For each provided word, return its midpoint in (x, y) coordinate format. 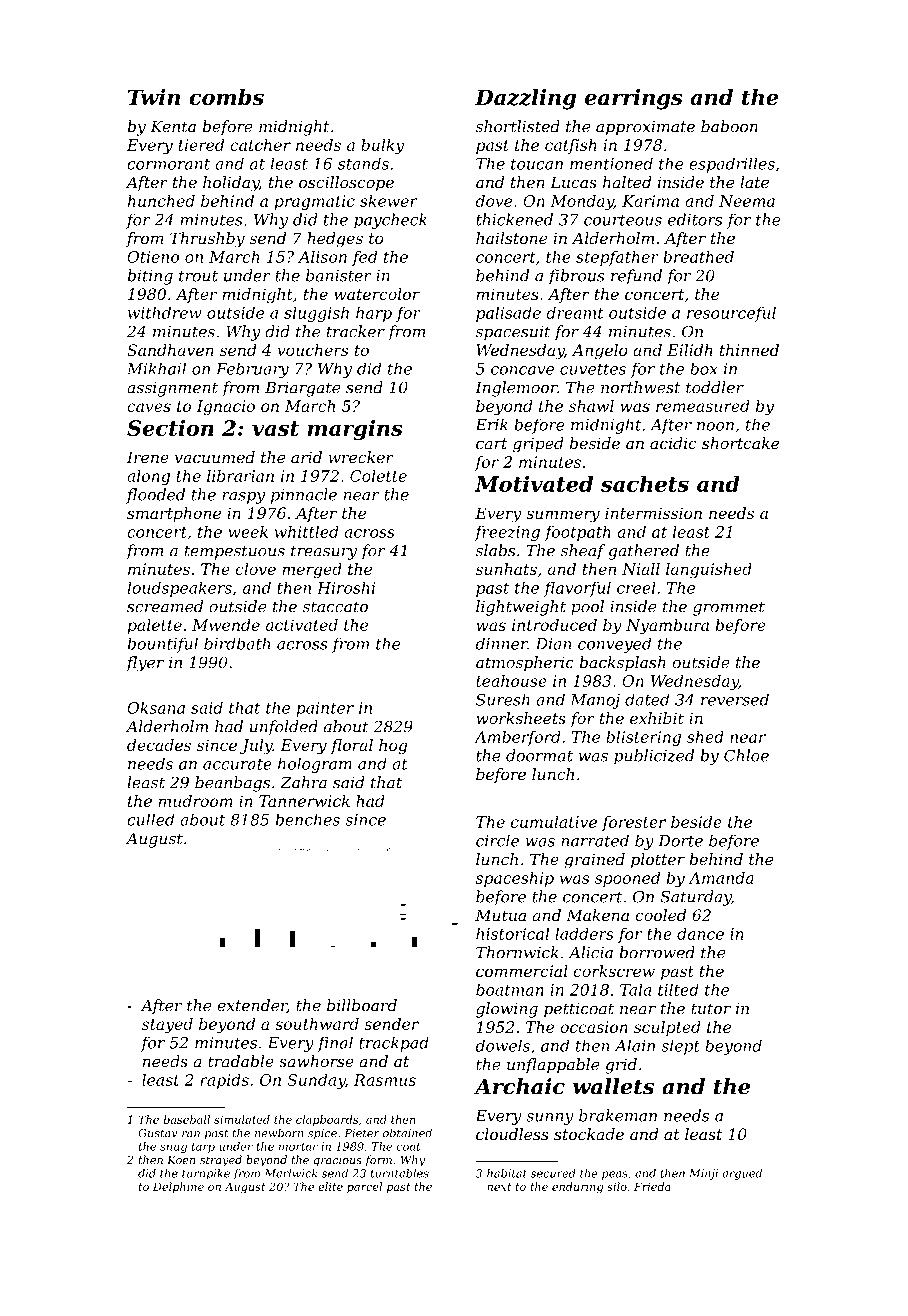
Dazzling (525, 99)
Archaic (519, 1086)
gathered (643, 552)
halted (627, 182)
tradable (241, 1061)
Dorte (680, 841)
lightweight (521, 608)
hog (393, 747)
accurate (237, 764)
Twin (154, 97)
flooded (155, 496)
